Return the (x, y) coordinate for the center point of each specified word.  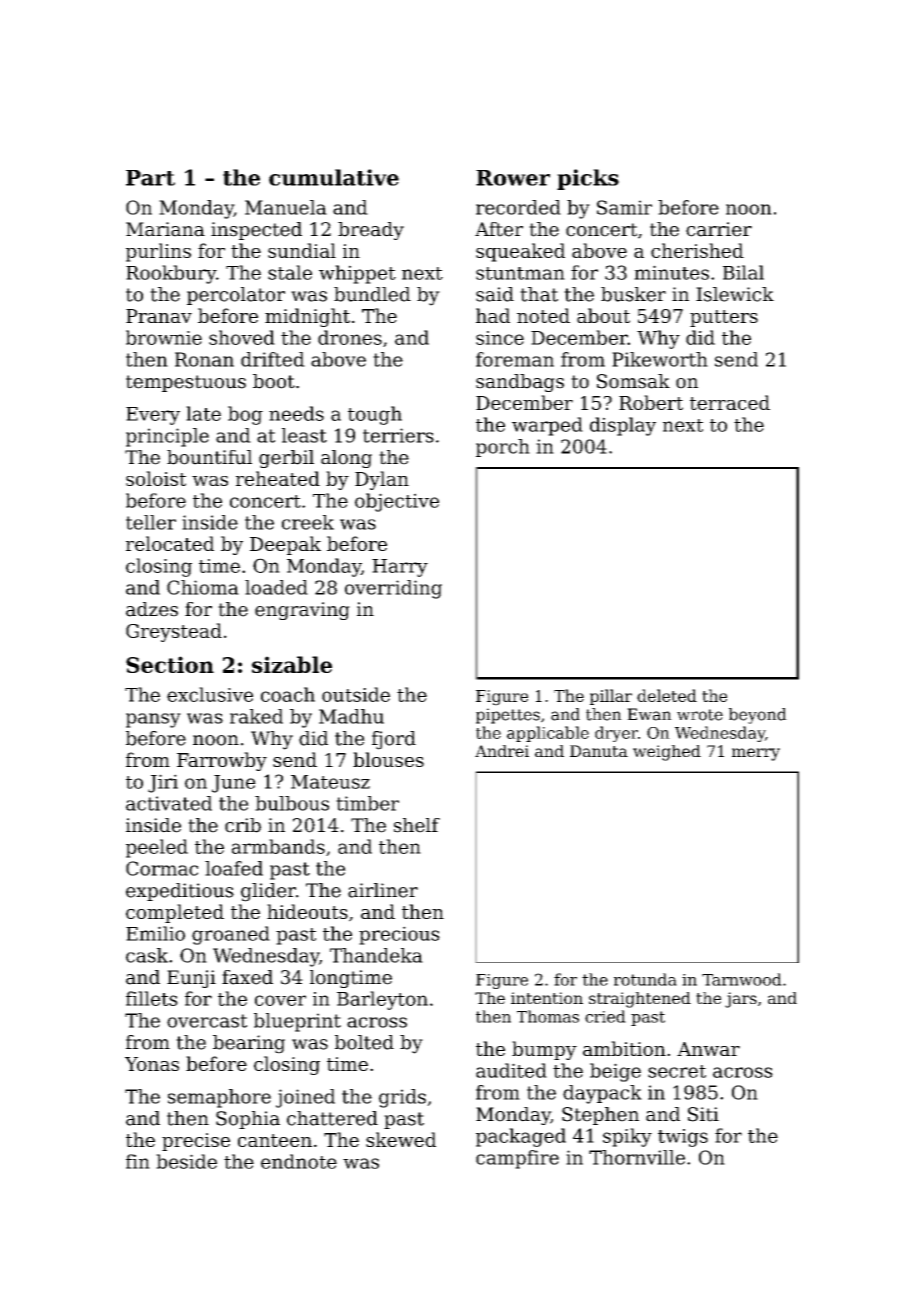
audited (511, 1070)
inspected (256, 231)
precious (399, 935)
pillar (611, 697)
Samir (624, 207)
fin (138, 1161)
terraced (730, 402)
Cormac (162, 868)
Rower (513, 178)
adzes (152, 609)
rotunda (645, 979)
